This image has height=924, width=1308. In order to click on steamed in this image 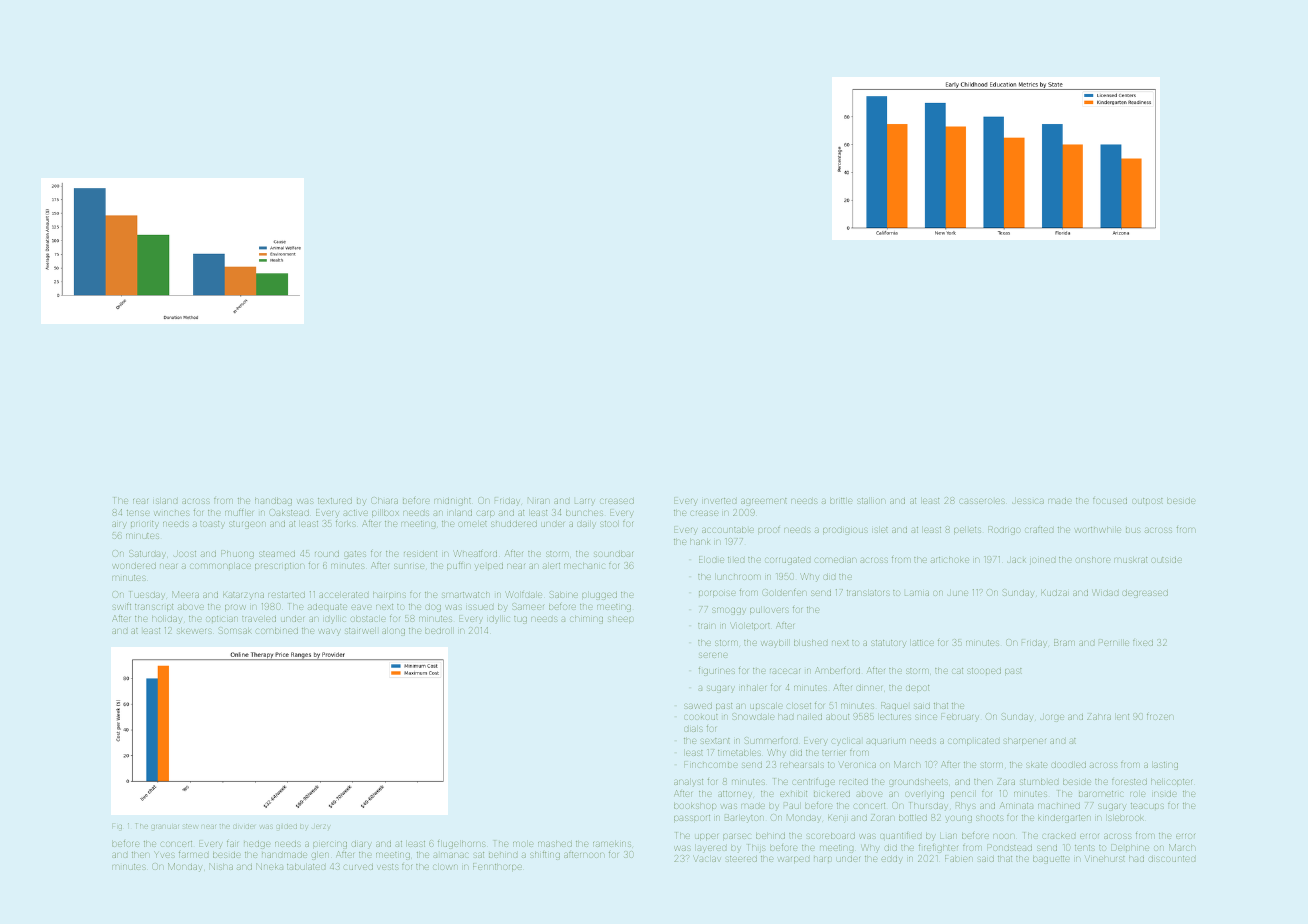, I will do `click(277, 554)`.
